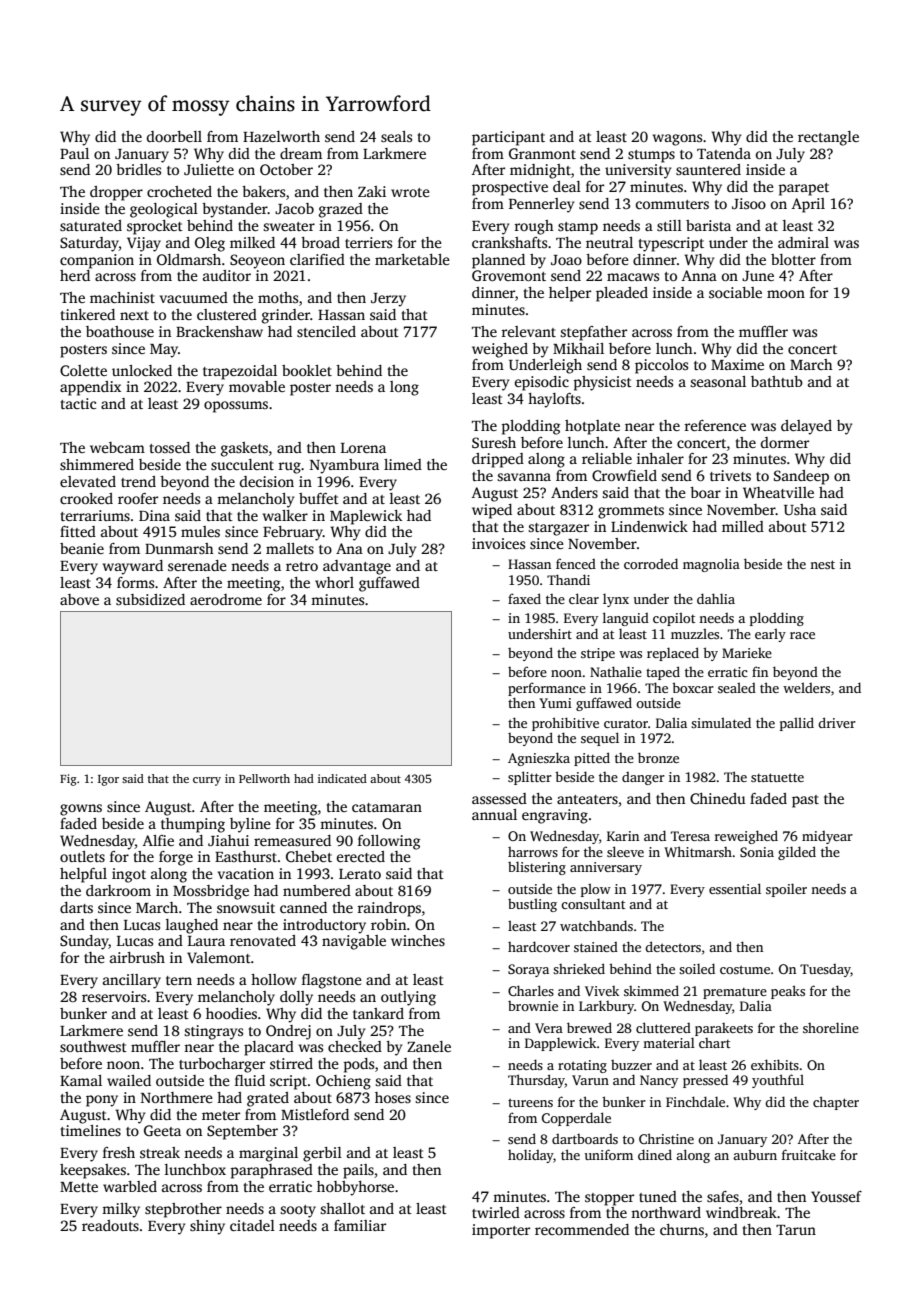 The height and width of the screenshot is (1308, 924). What do you see at coordinates (207, 781) in the screenshot?
I see `curry` at bounding box center [207, 781].
